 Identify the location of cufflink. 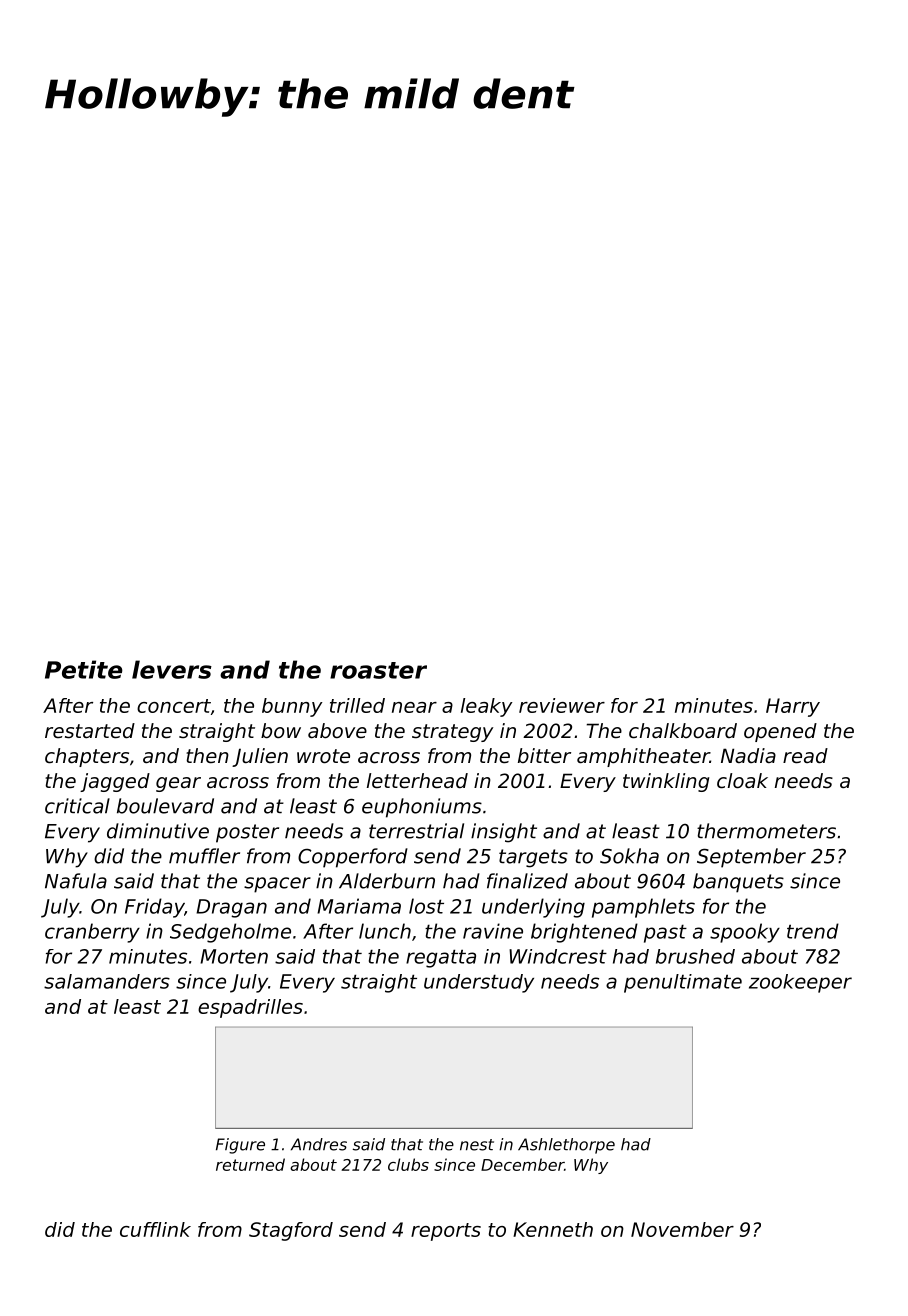
(155, 1229).
